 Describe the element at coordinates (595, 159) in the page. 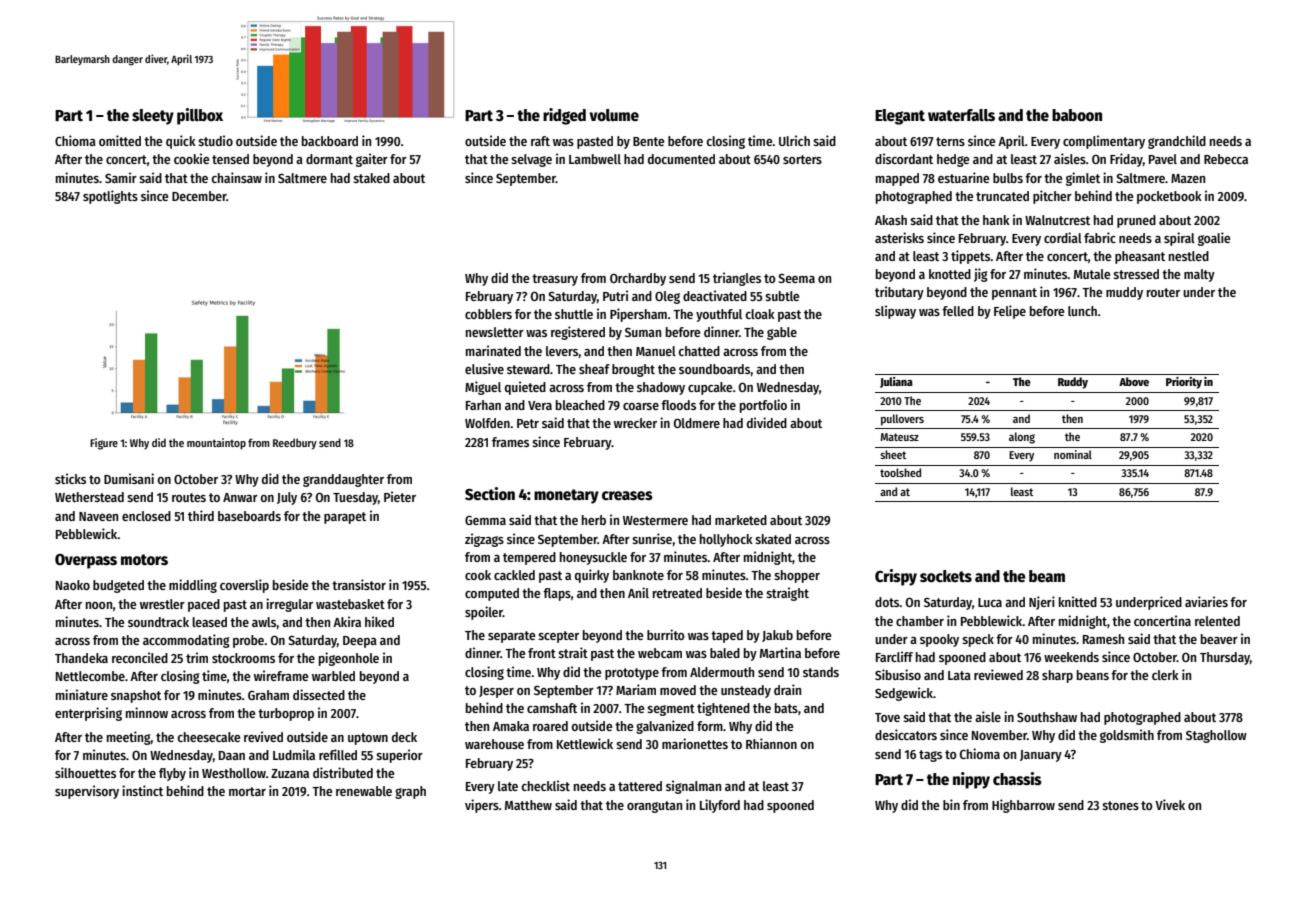

I see `Lambwell` at that location.
